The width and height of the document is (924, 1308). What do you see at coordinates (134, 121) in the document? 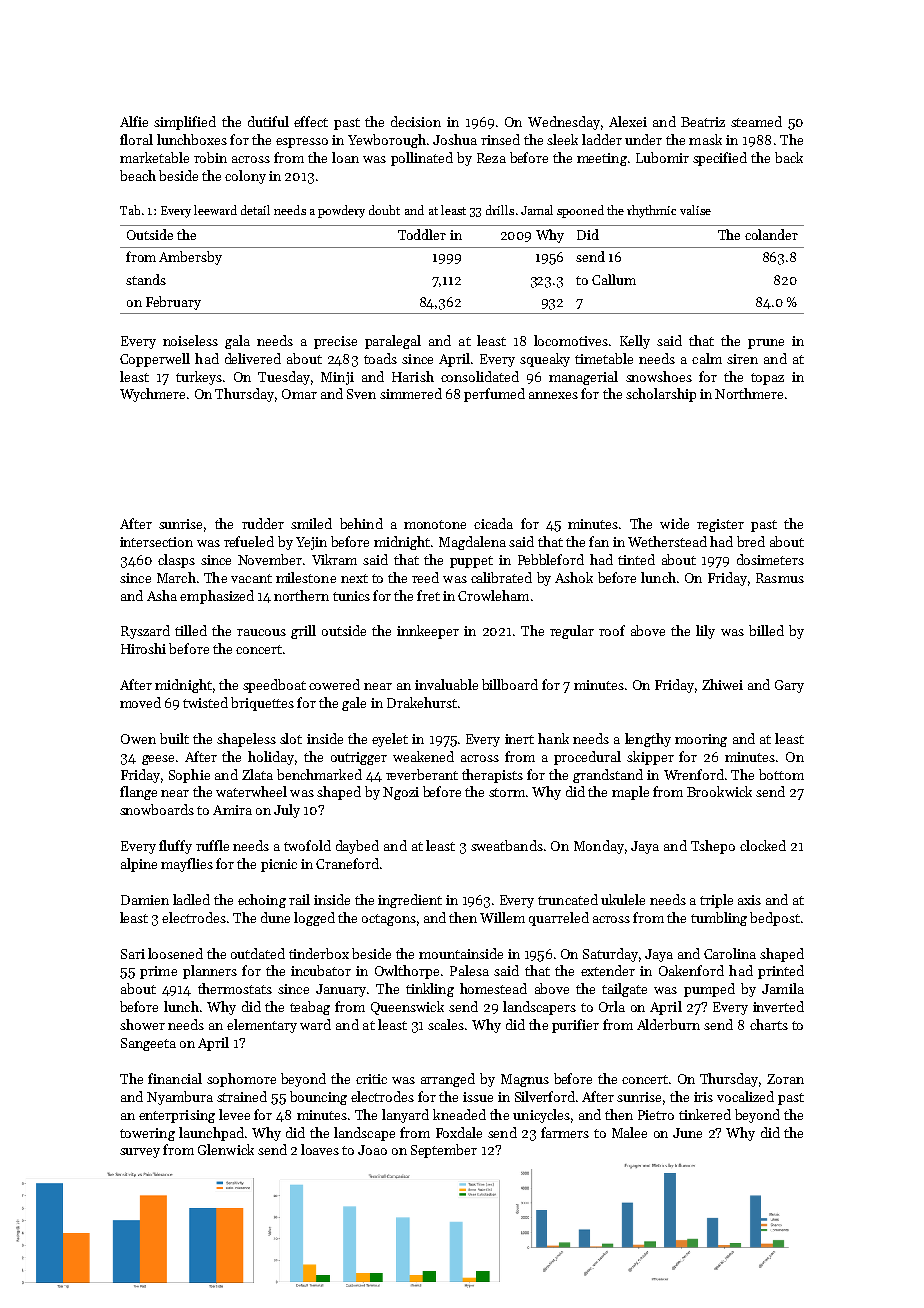
I see `Alfie` at bounding box center [134, 121].
